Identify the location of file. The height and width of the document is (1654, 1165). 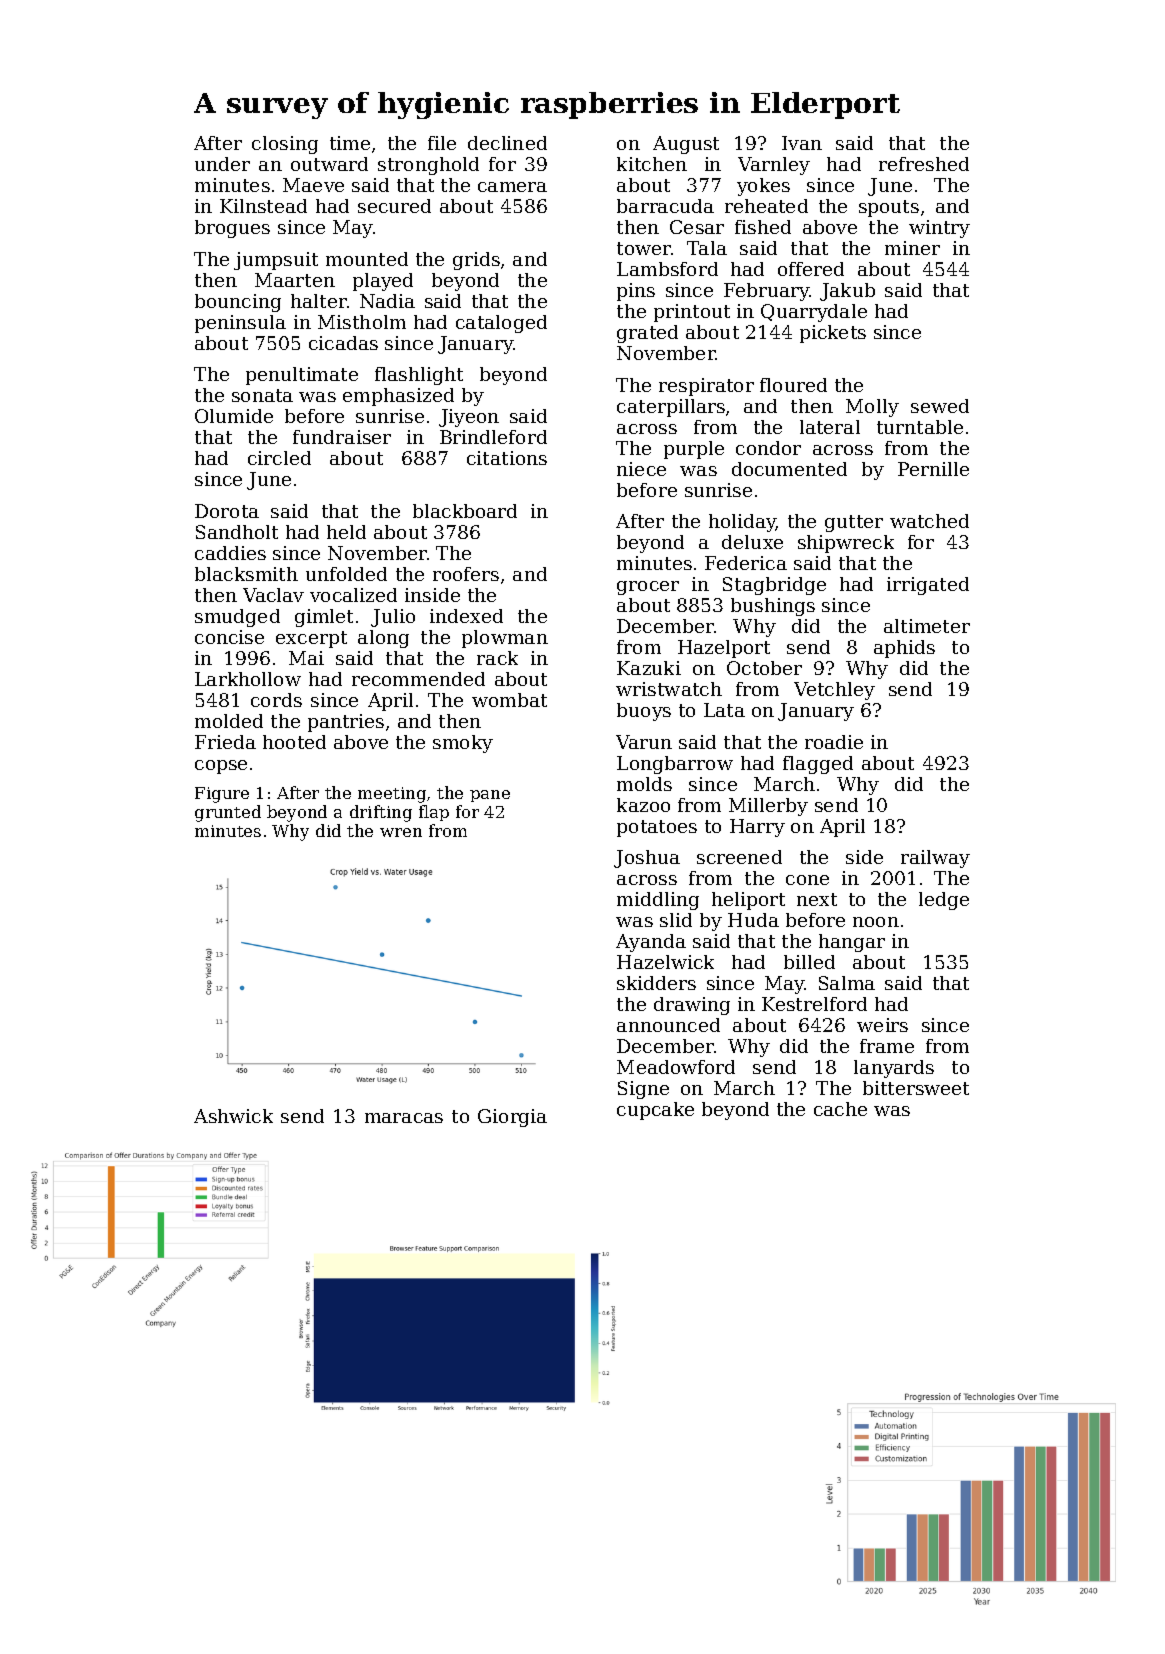
(442, 143).
